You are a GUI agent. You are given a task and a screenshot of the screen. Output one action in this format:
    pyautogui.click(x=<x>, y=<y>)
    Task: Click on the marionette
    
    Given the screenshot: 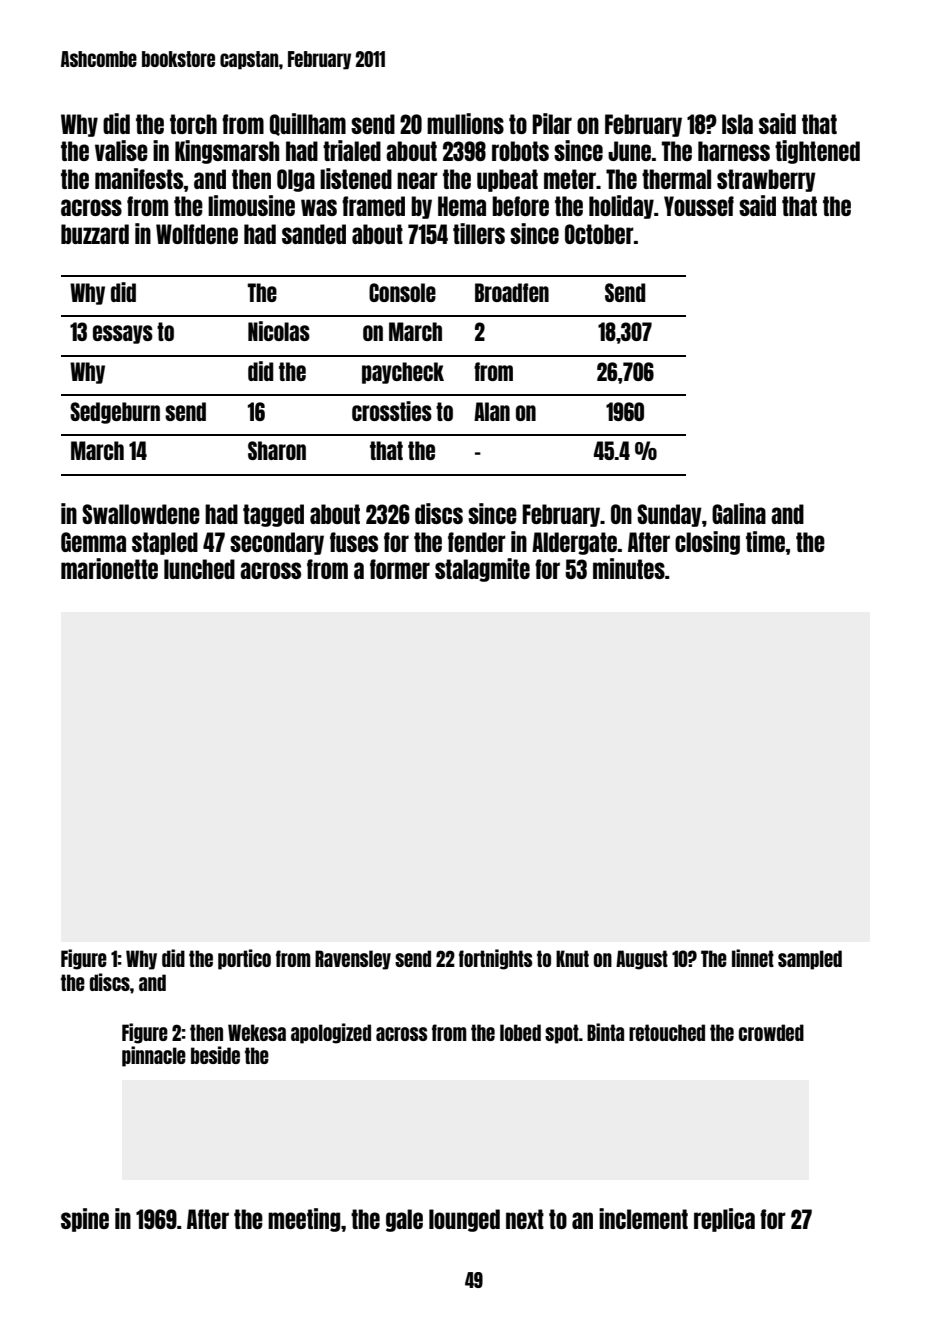 What is the action you would take?
    pyautogui.click(x=109, y=568)
